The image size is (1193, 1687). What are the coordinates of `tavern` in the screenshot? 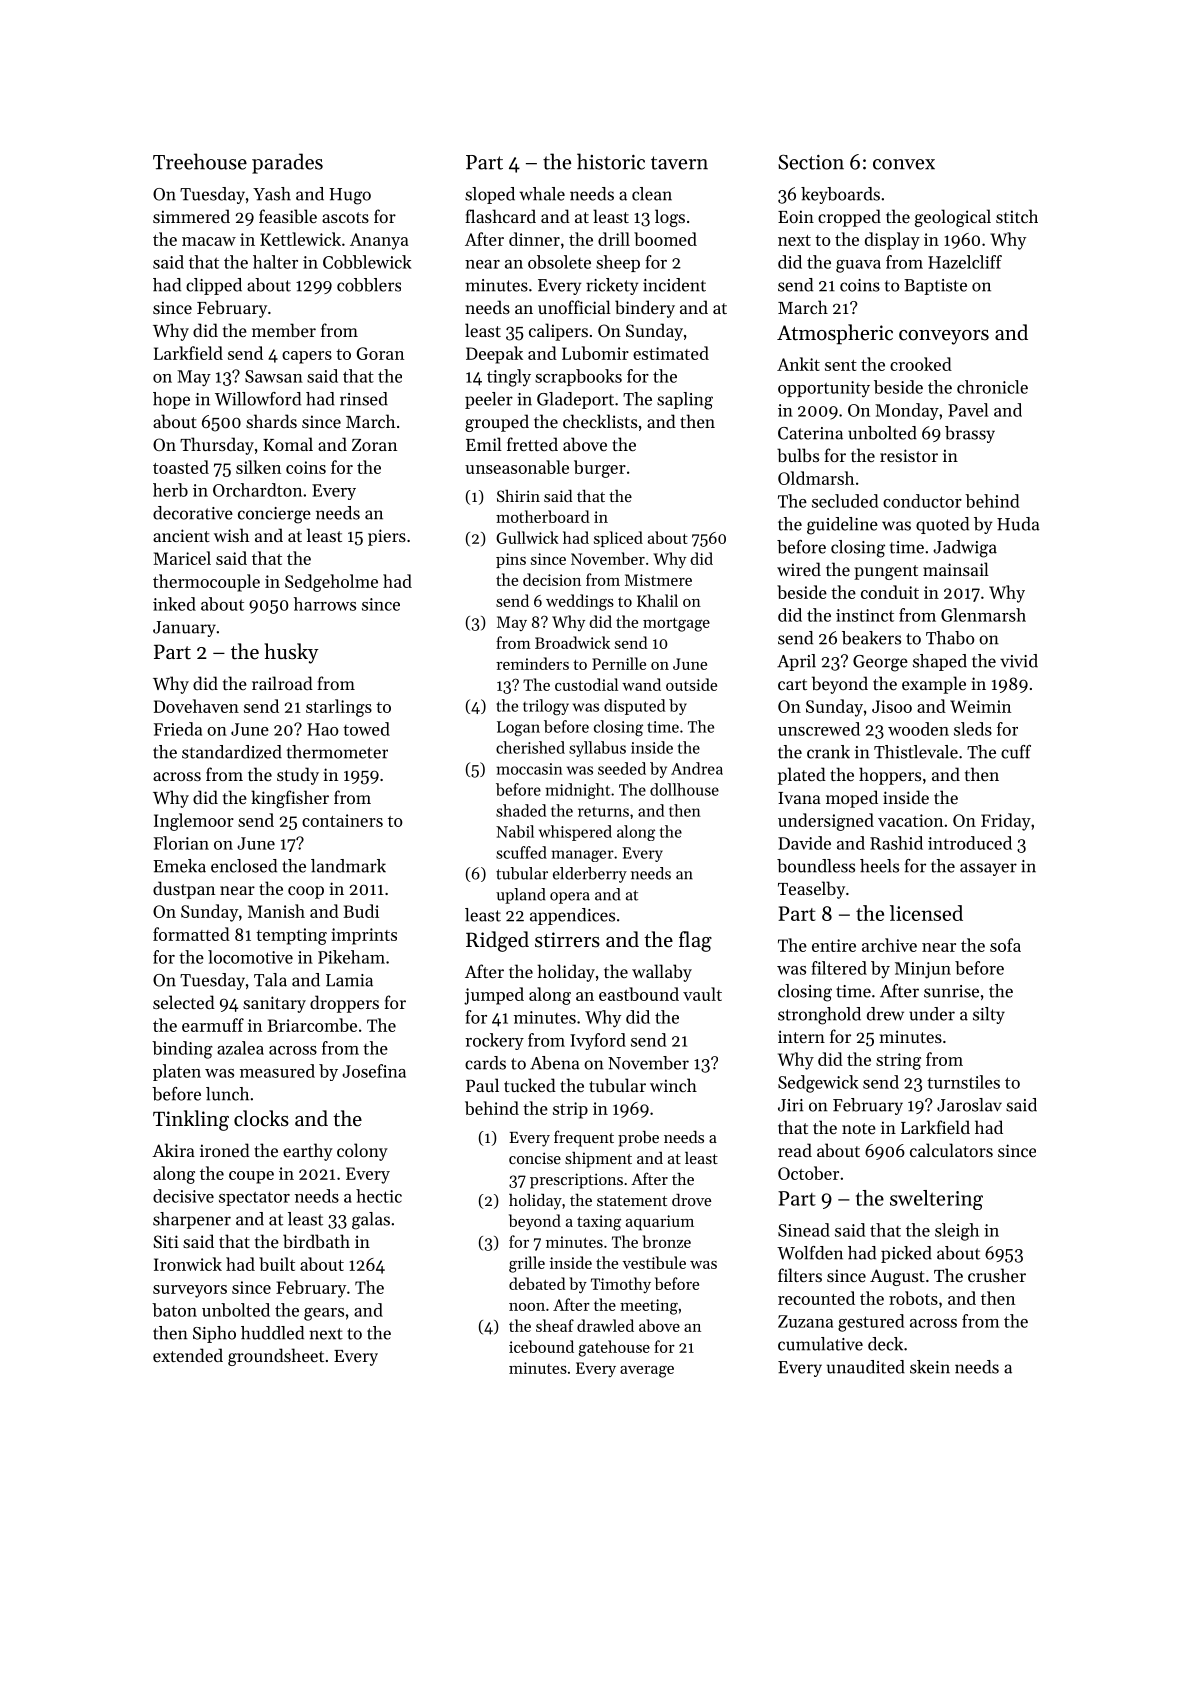 It's located at (679, 163).
